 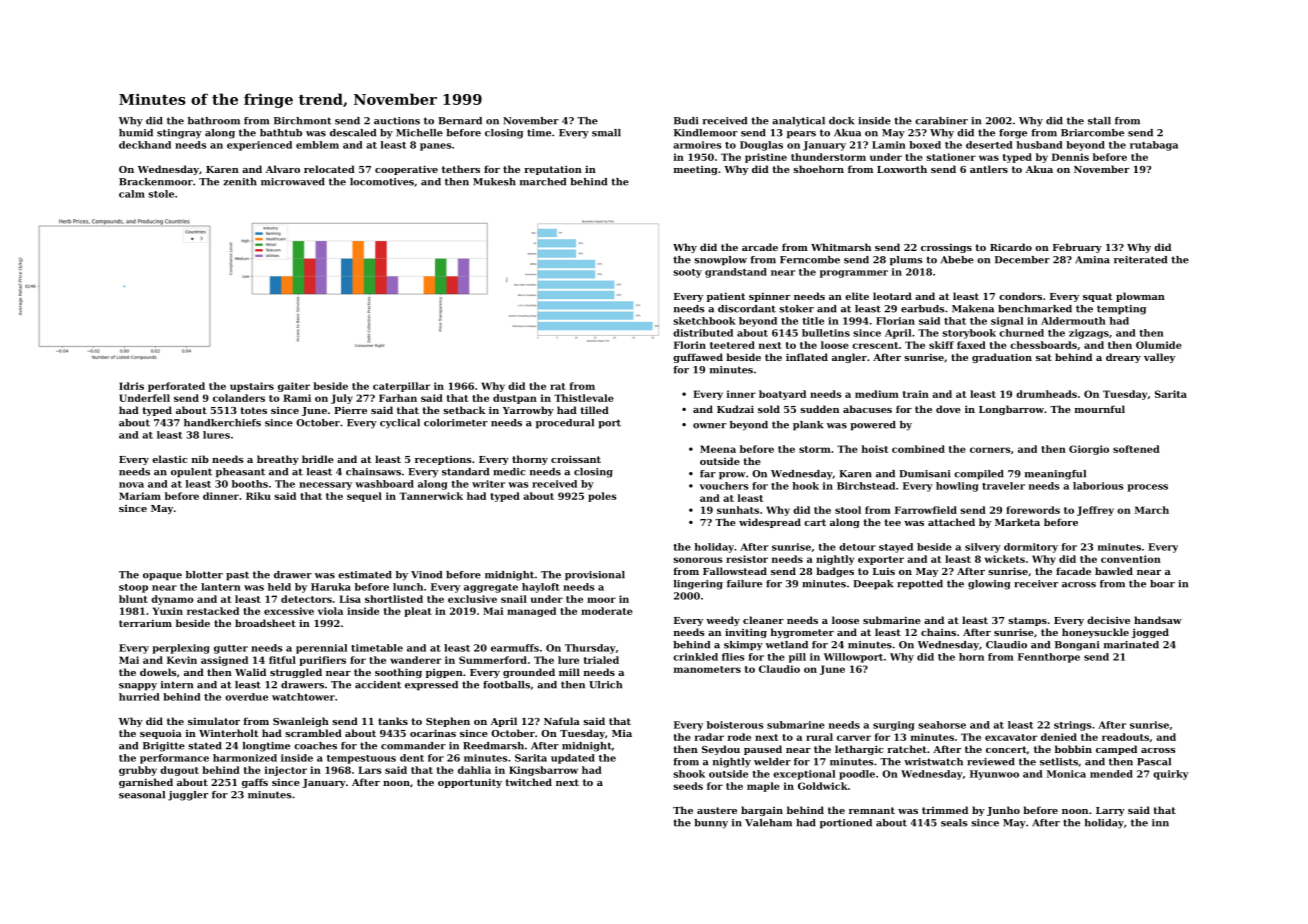 What do you see at coordinates (1099, 121) in the screenshot?
I see `stall` at bounding box center [1099, 121].
